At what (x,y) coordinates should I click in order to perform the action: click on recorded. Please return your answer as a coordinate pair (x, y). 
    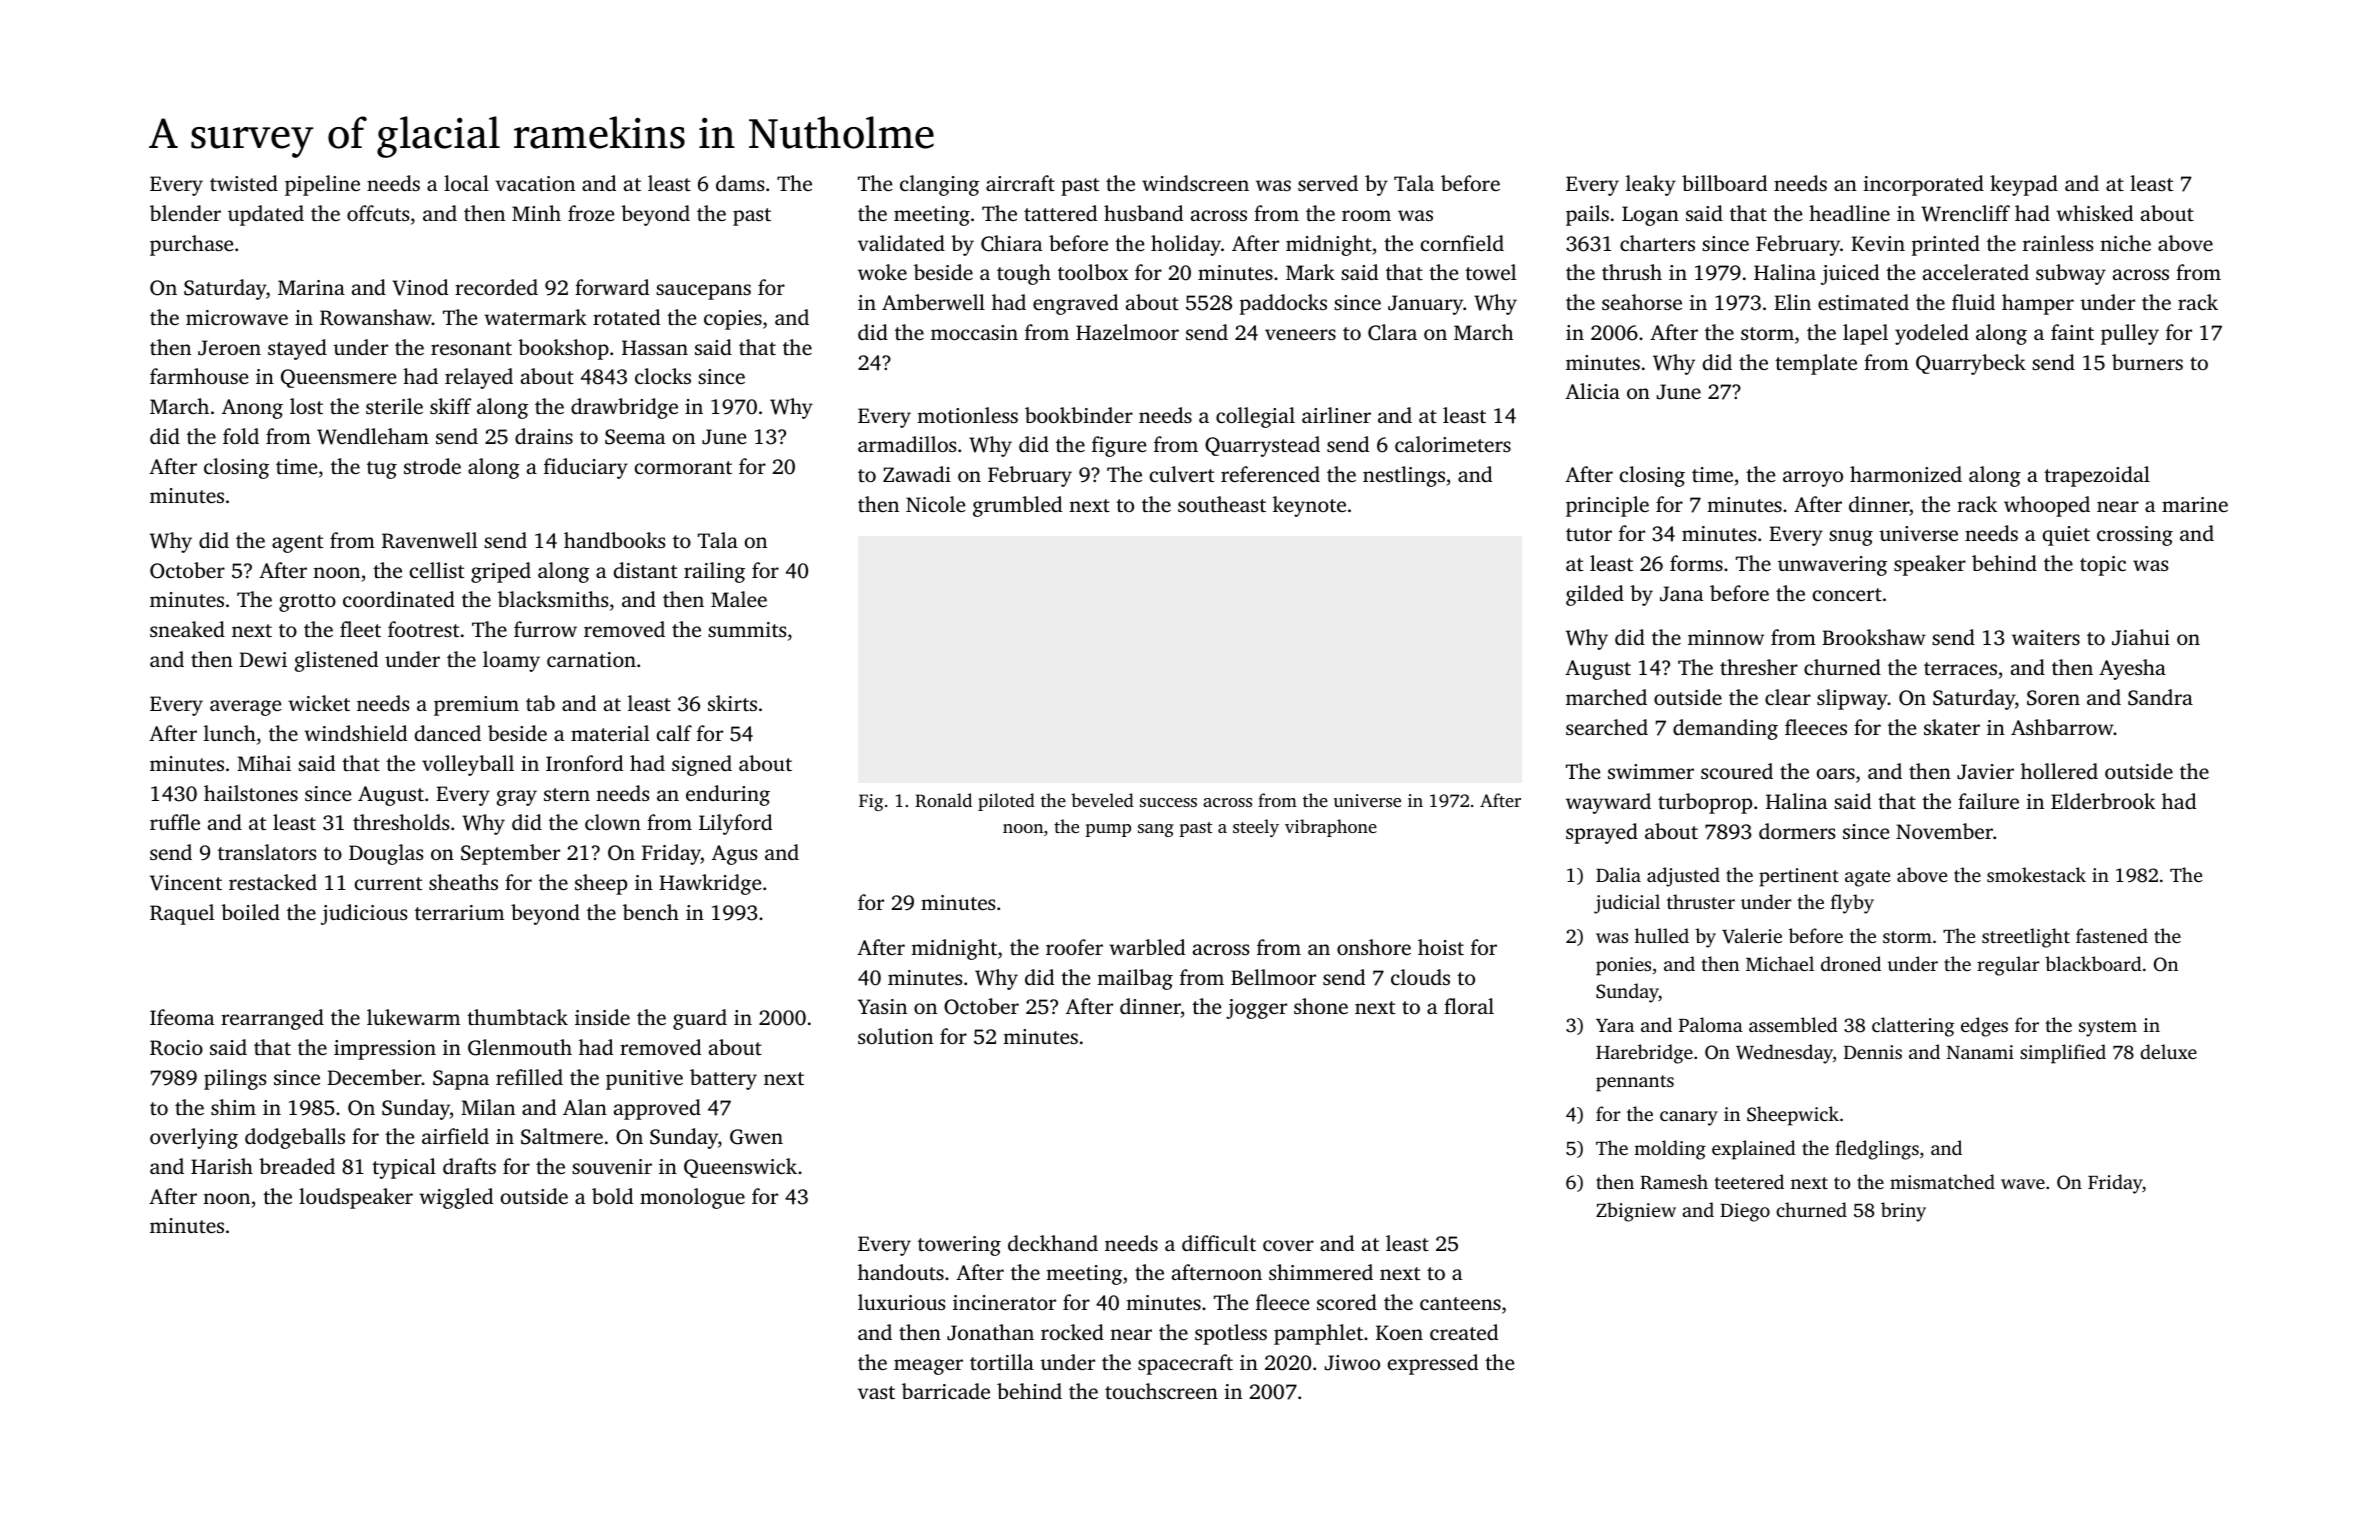
    Looking at the image, I should click on (496, 287).
